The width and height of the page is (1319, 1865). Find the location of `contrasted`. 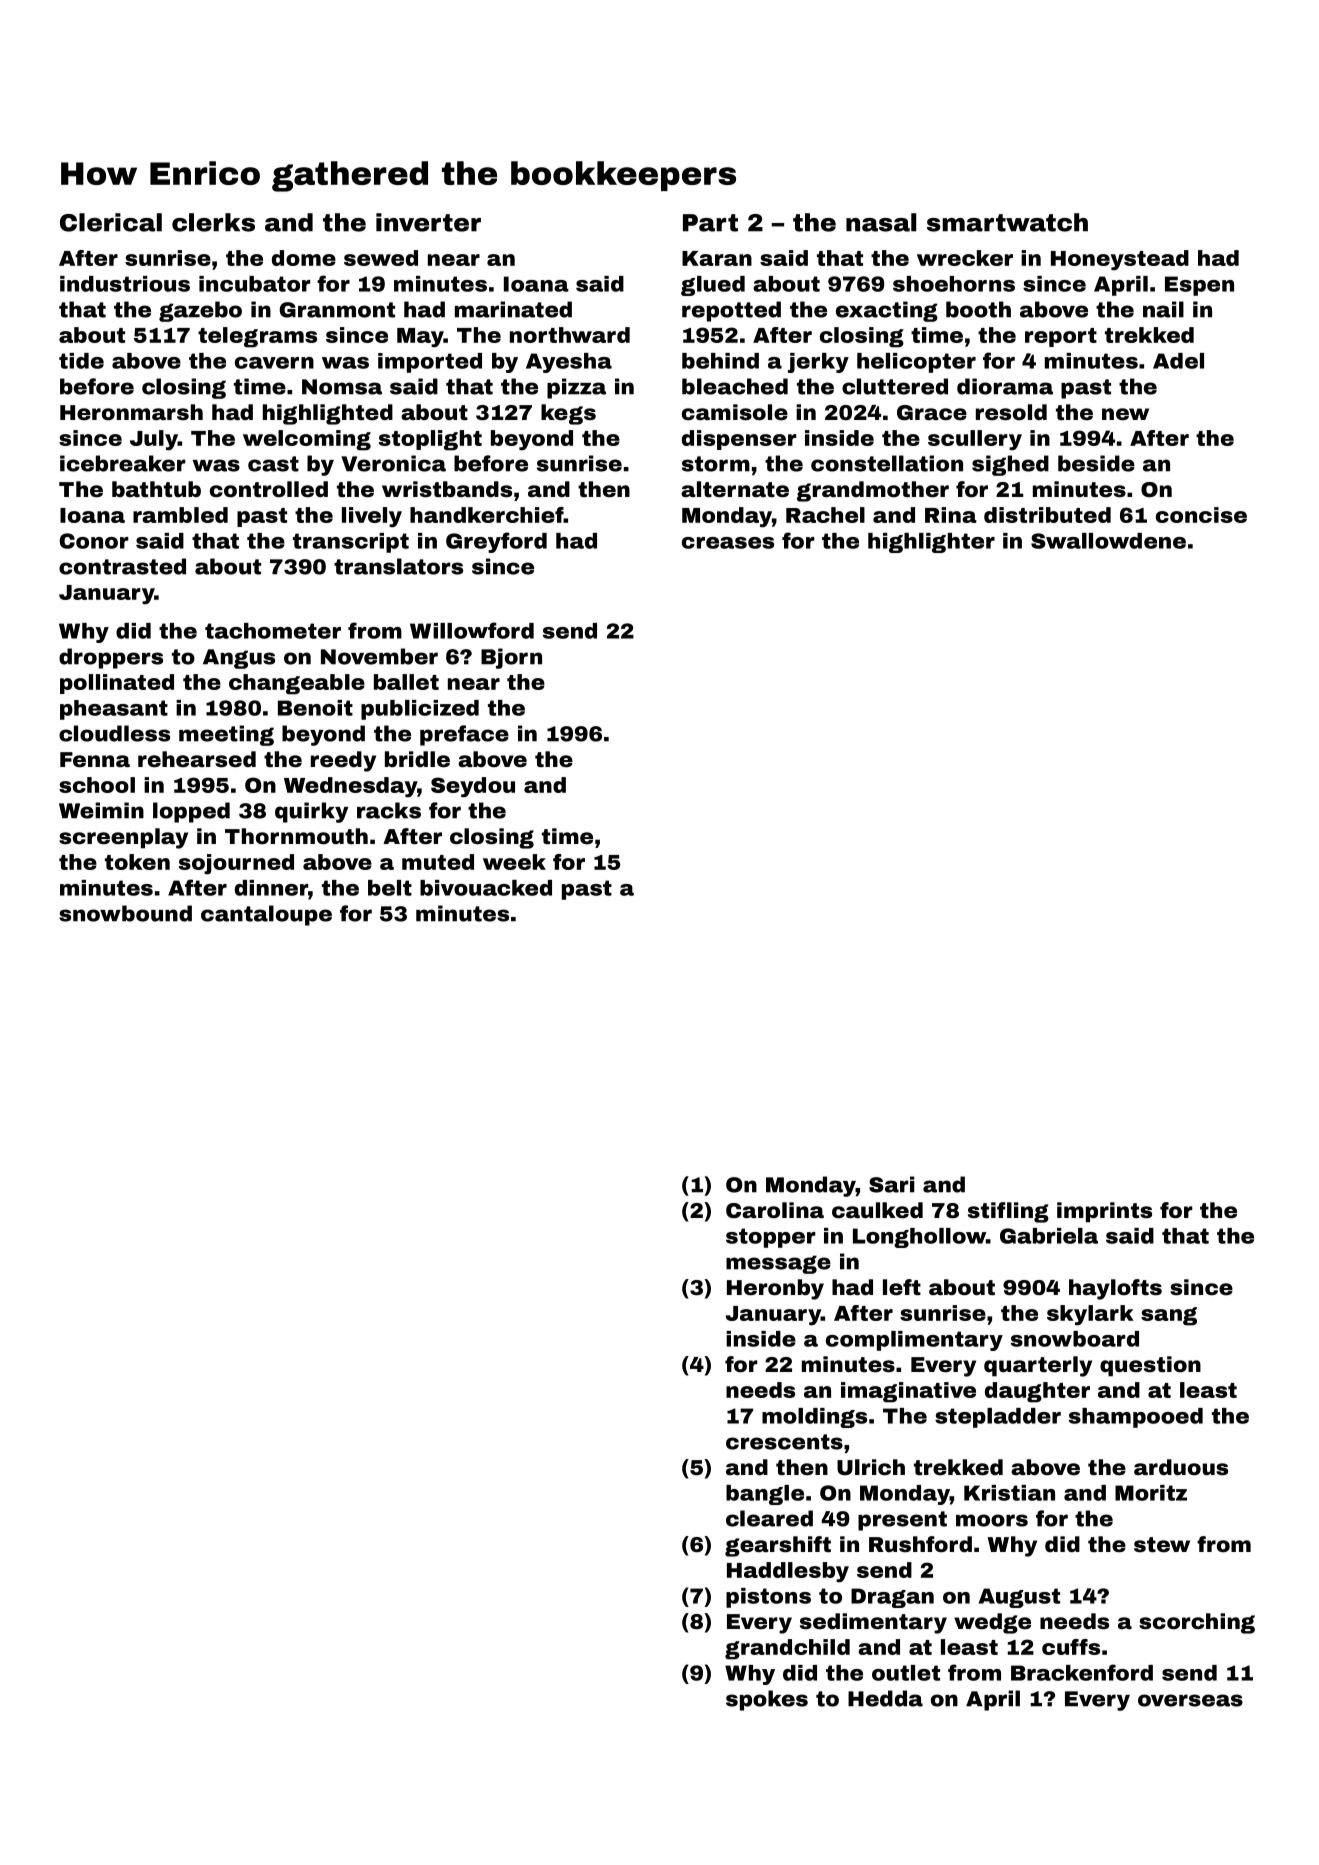

contrasted is located at coordinates (122, 566).
